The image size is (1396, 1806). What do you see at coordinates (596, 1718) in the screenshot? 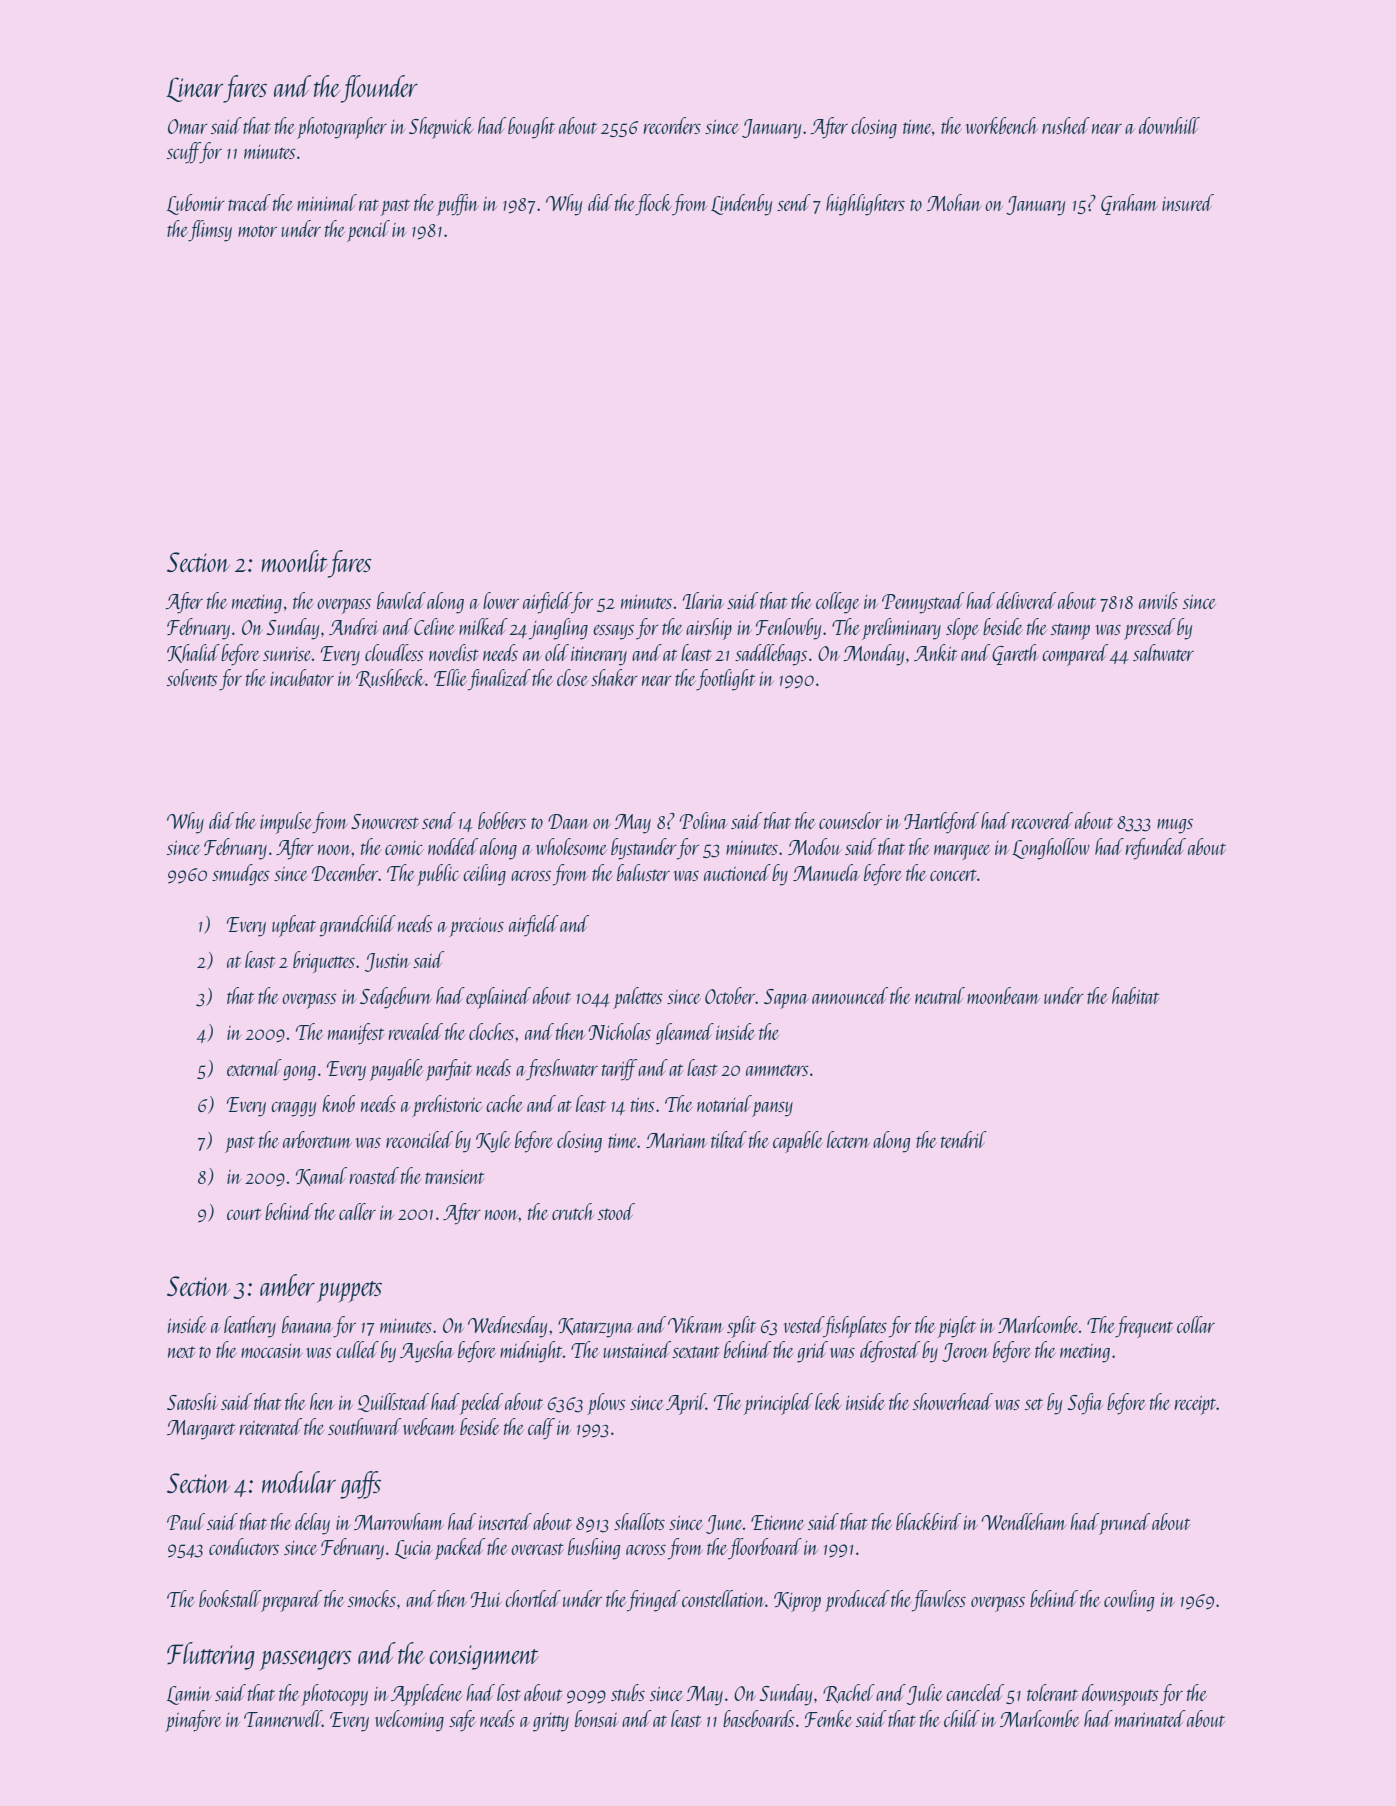
I see `bonsai` at bounding box center [596, 1718].
